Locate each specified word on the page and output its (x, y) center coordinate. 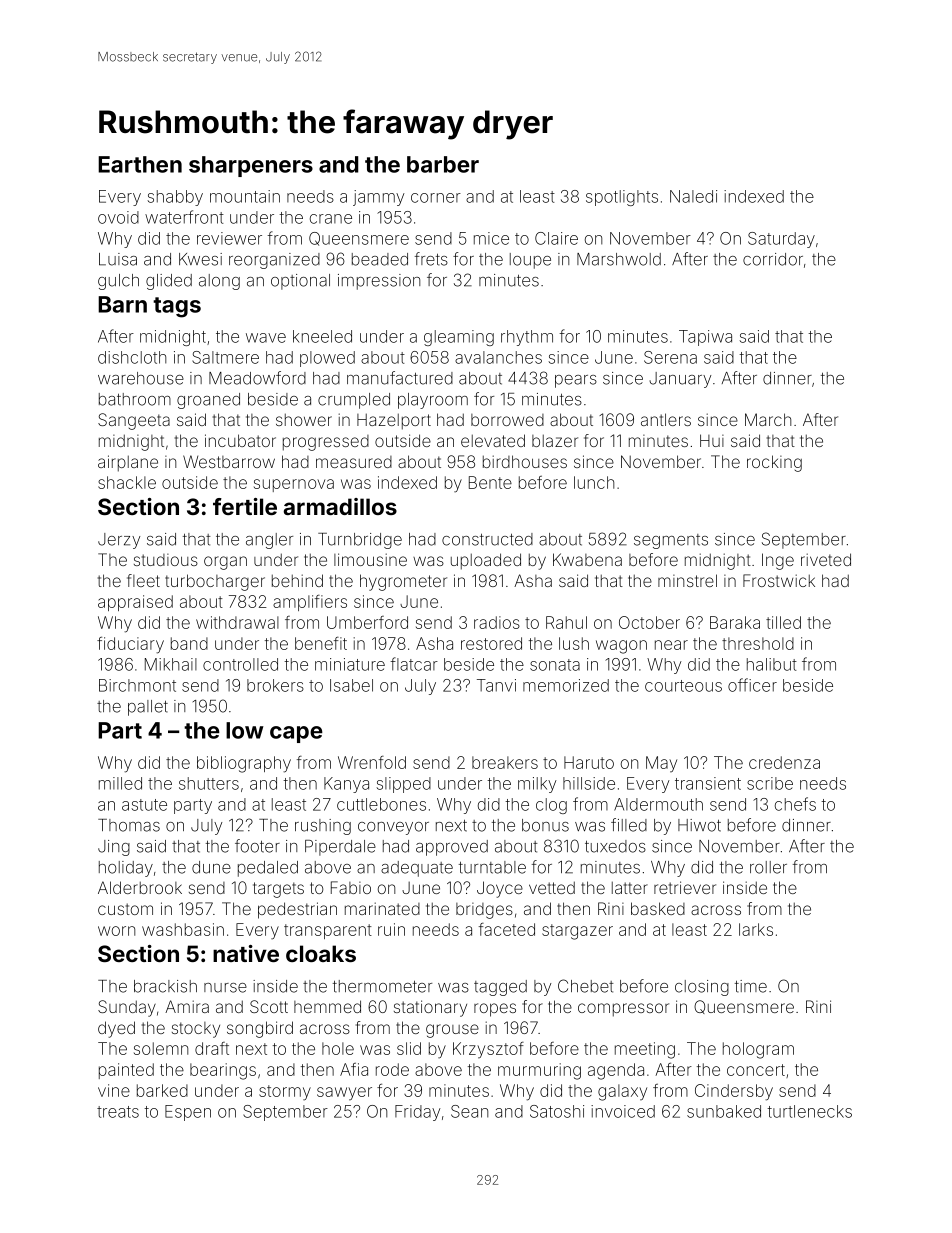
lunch (594, 482)
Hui (712, 440)
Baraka (735, 622)
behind (297, 580)
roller (768, 867)
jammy (378, 198)
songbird (260, 1029)
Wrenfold (372, 762)
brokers (275, 685)
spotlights (622, 198)
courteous (683, 686)
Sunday (127, 1008)
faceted (507, 929)
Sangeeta (134, 421)
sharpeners (251, 166)
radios (497, 622)
